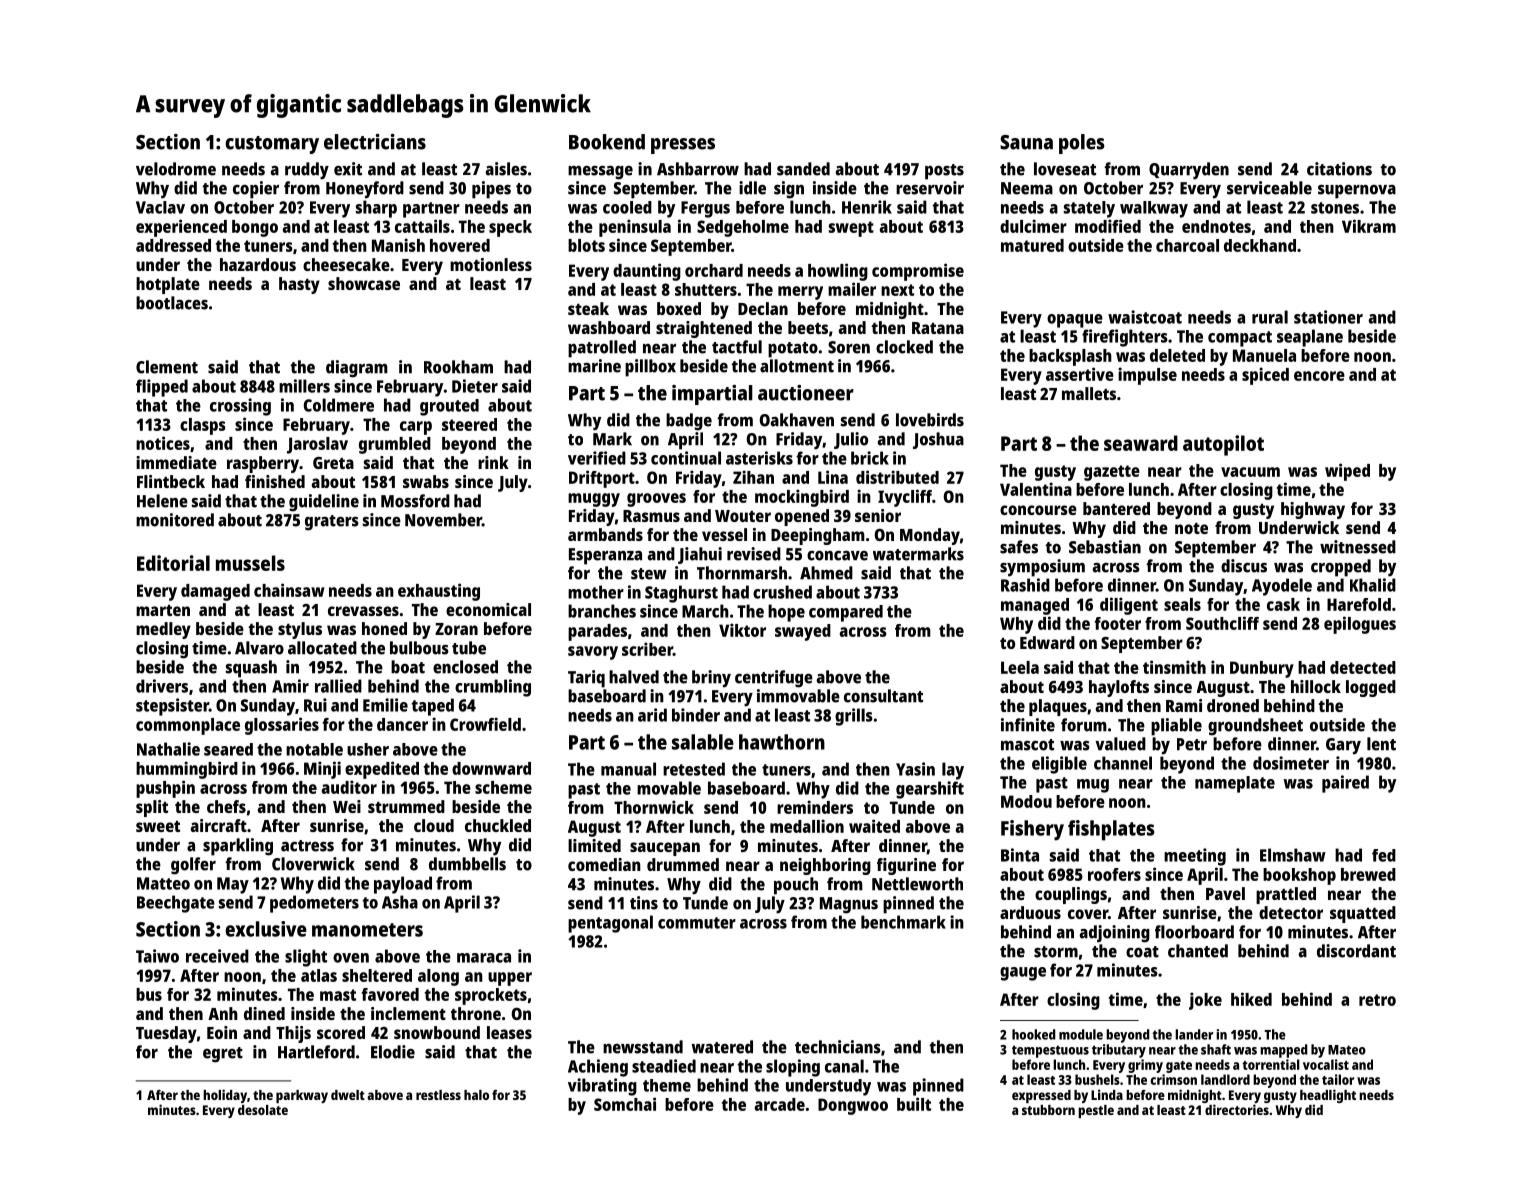 This page has width=1532, height=1184. I want to click on Edward, so click(1047, 642).
